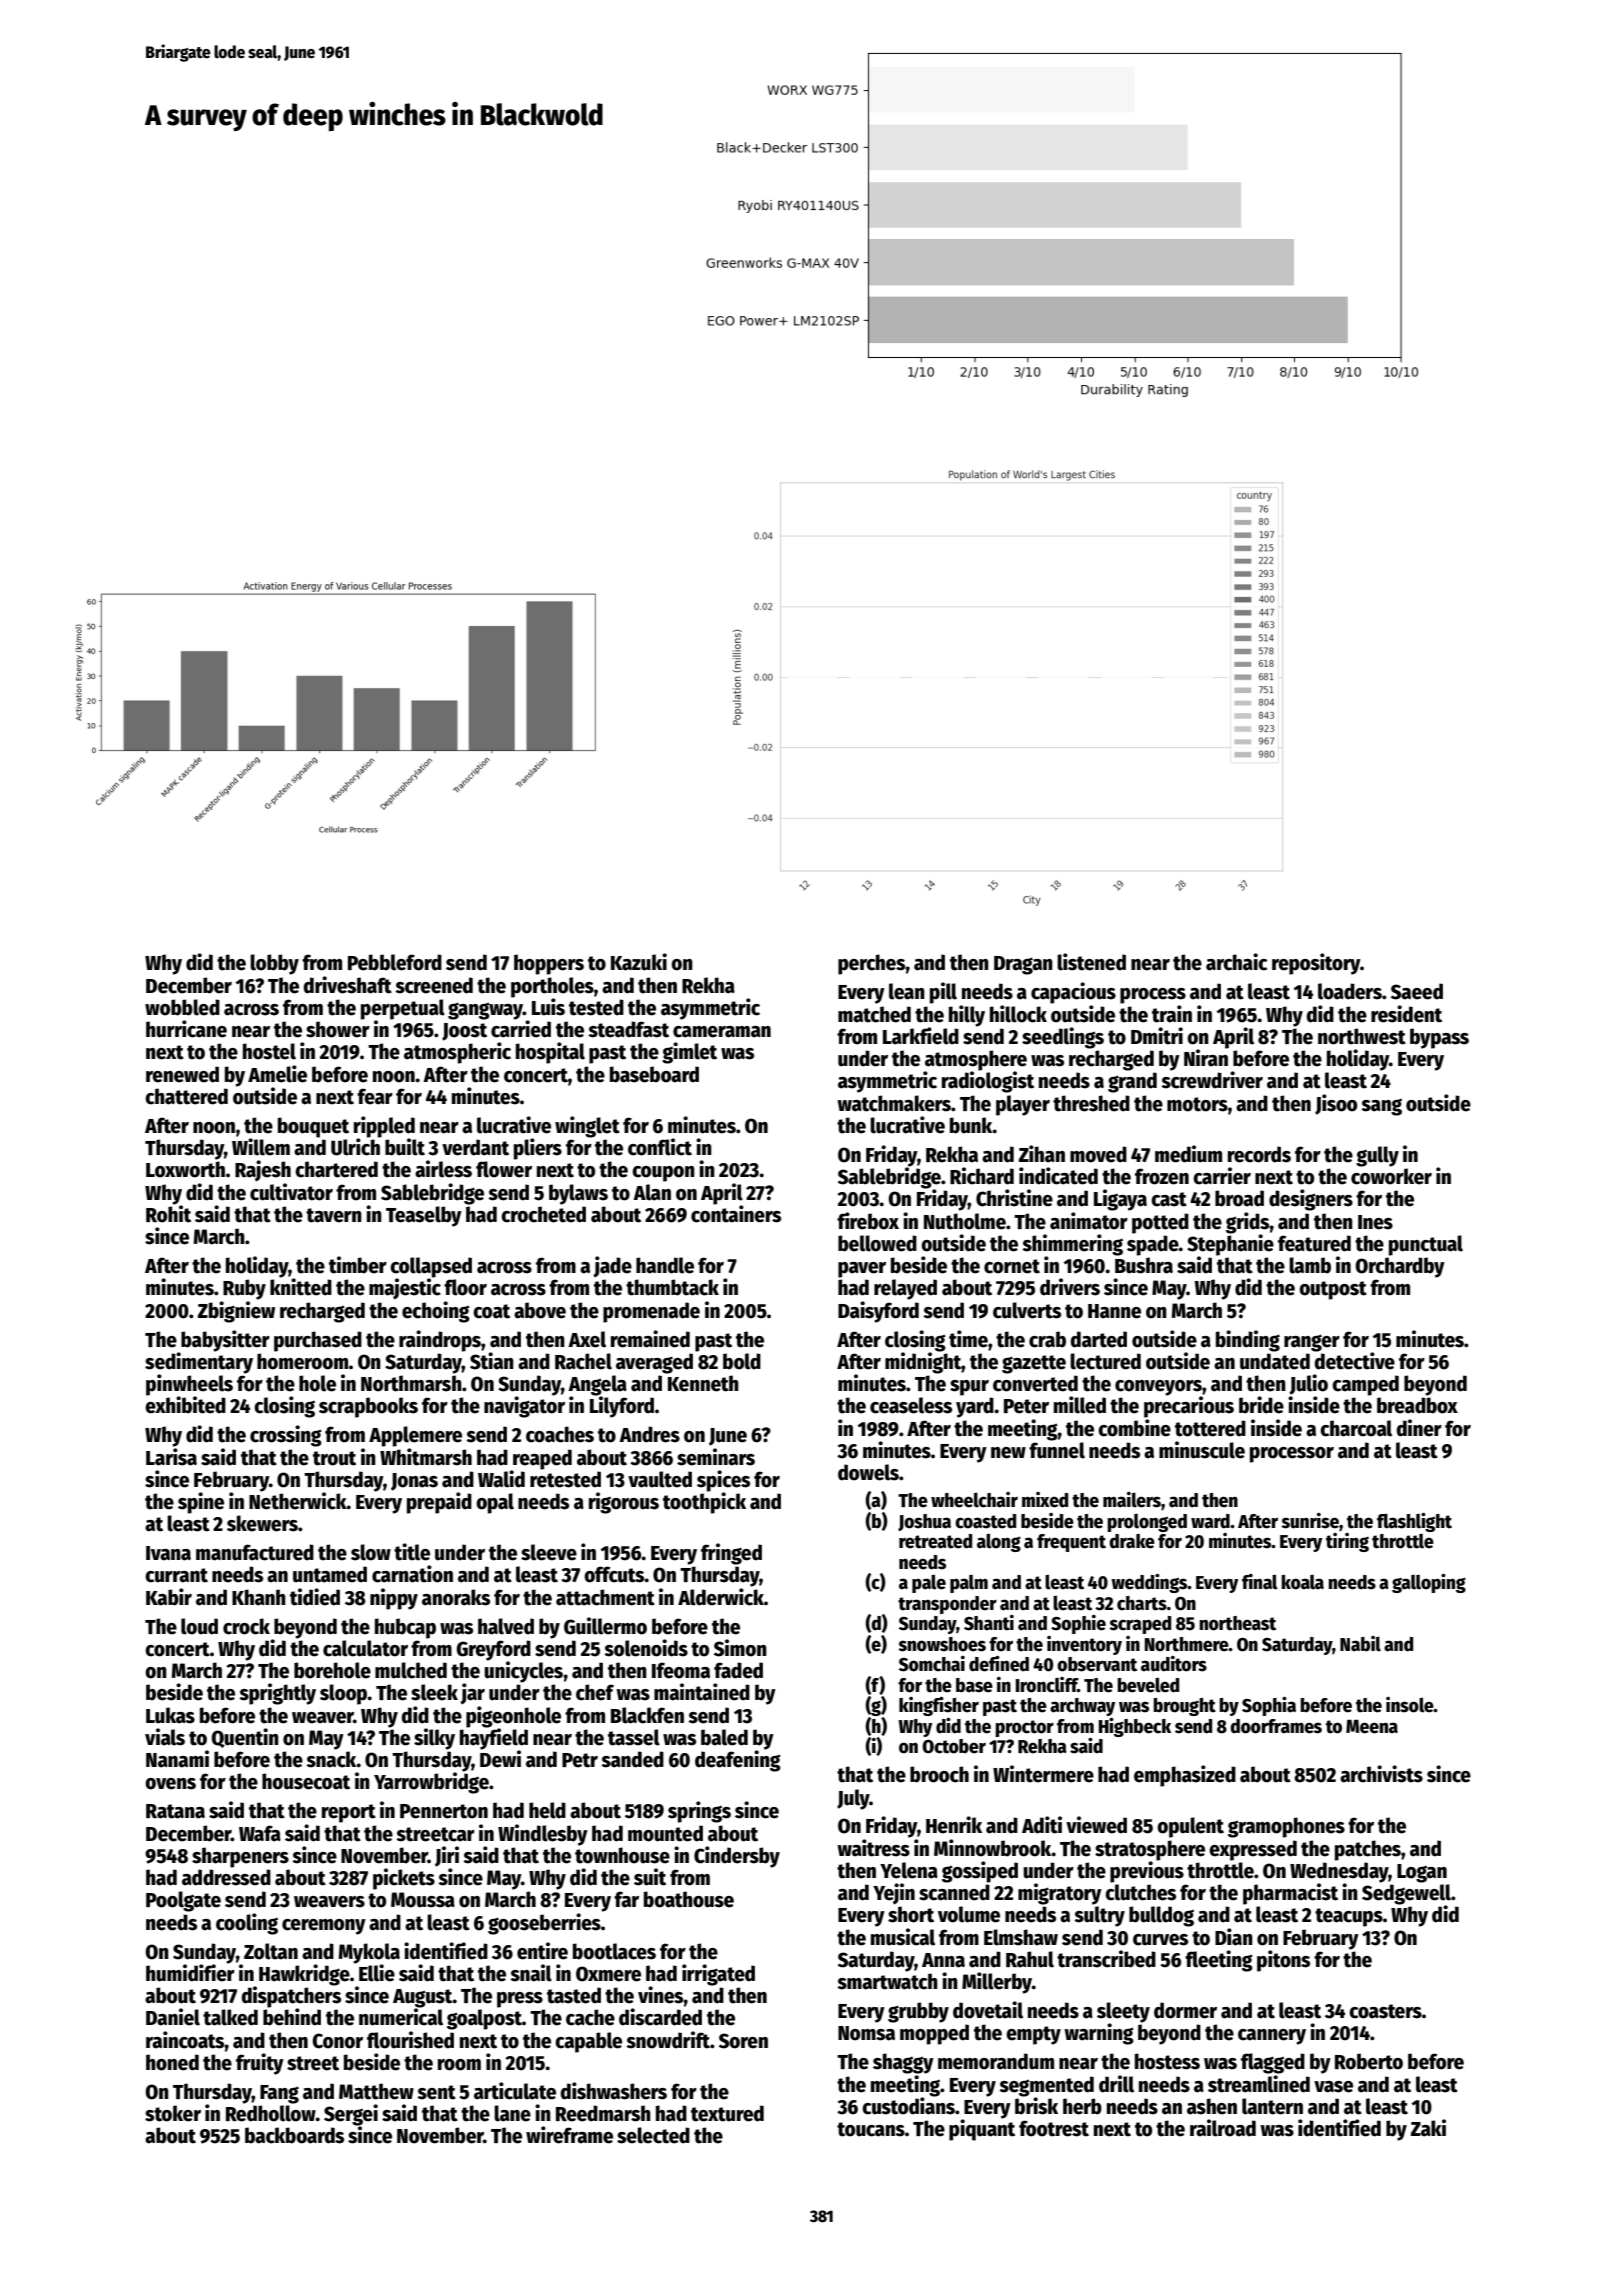 This page has height=2292, width=1620. Describe the element at coordinates (457, 1053) in the page. I see `atmospheric` at that location.
